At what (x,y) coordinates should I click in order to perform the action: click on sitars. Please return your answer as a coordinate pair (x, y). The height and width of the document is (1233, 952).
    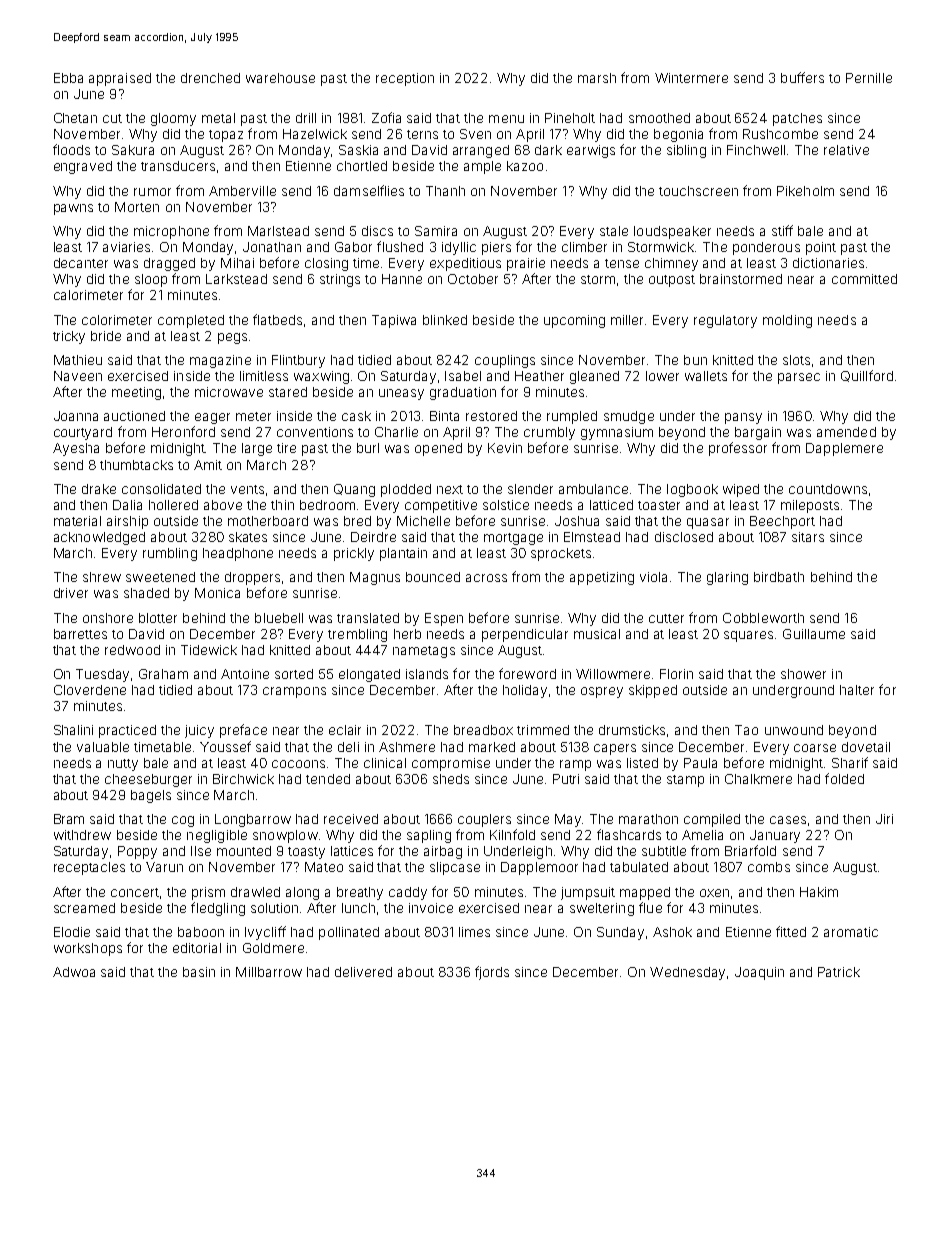
    Looking at the image, I should click on (808, 537).
